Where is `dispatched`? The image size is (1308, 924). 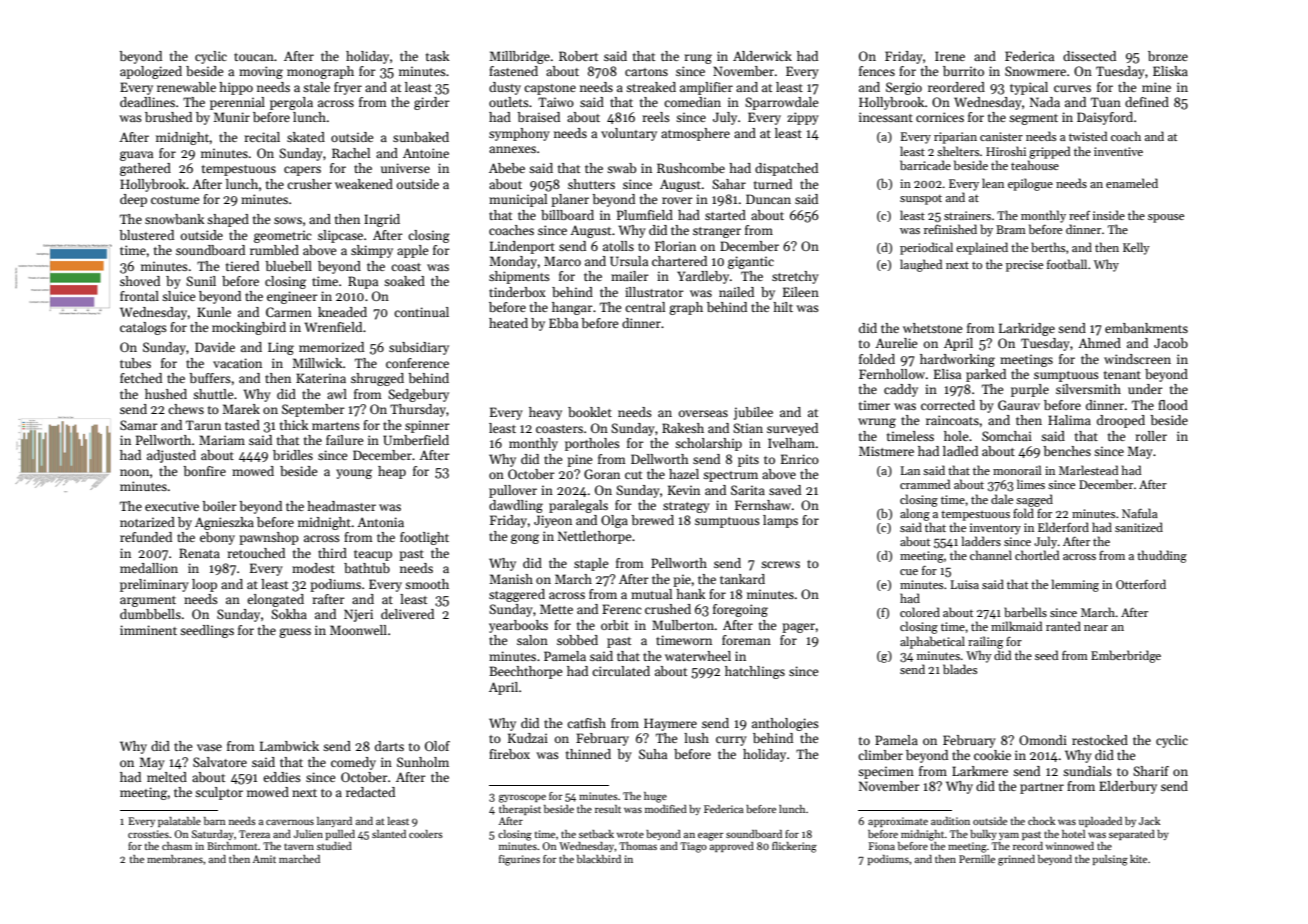 dispatched is located at coordinates (786, 169).
